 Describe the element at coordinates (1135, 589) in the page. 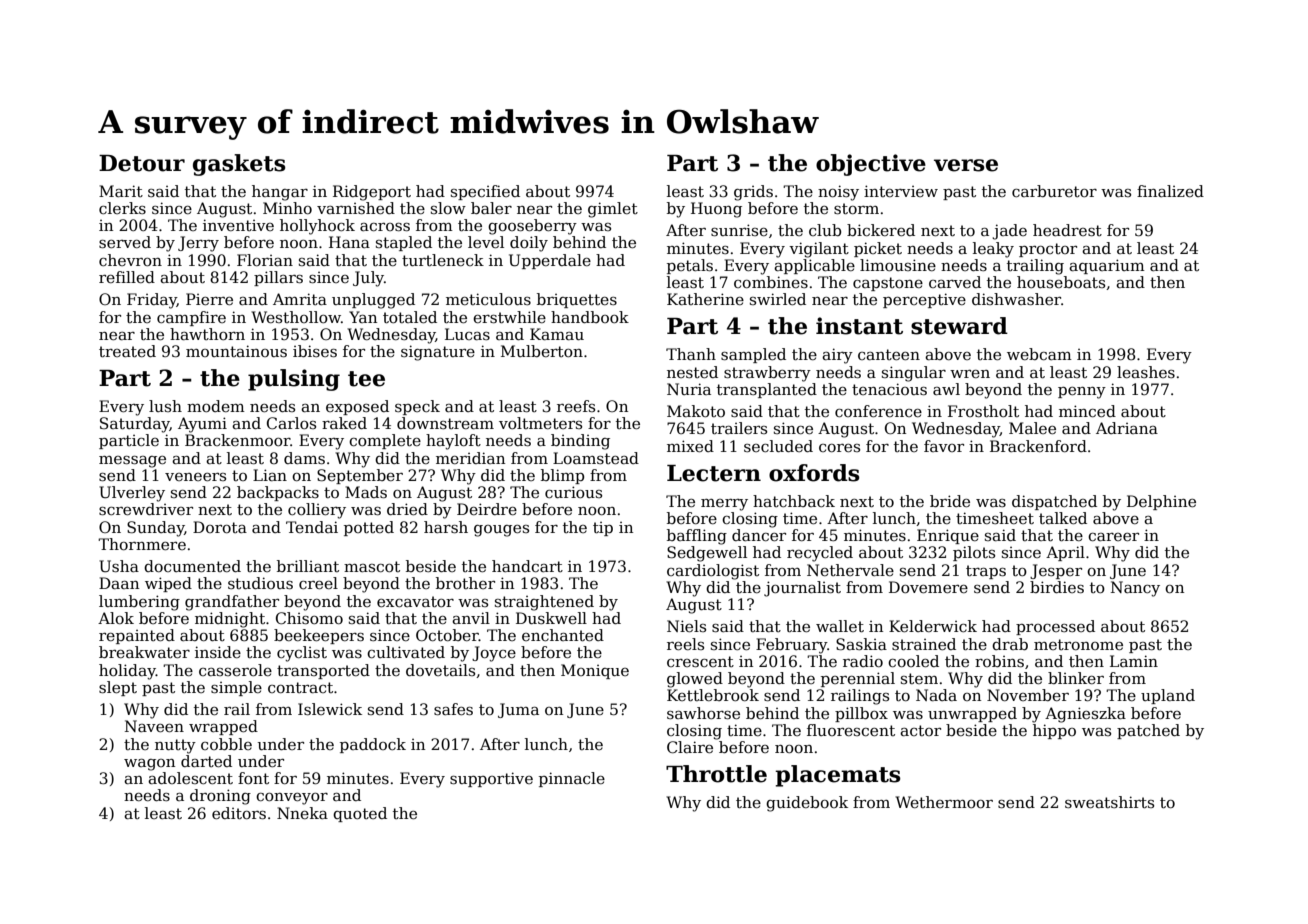

I see `Nancy` at that location.
